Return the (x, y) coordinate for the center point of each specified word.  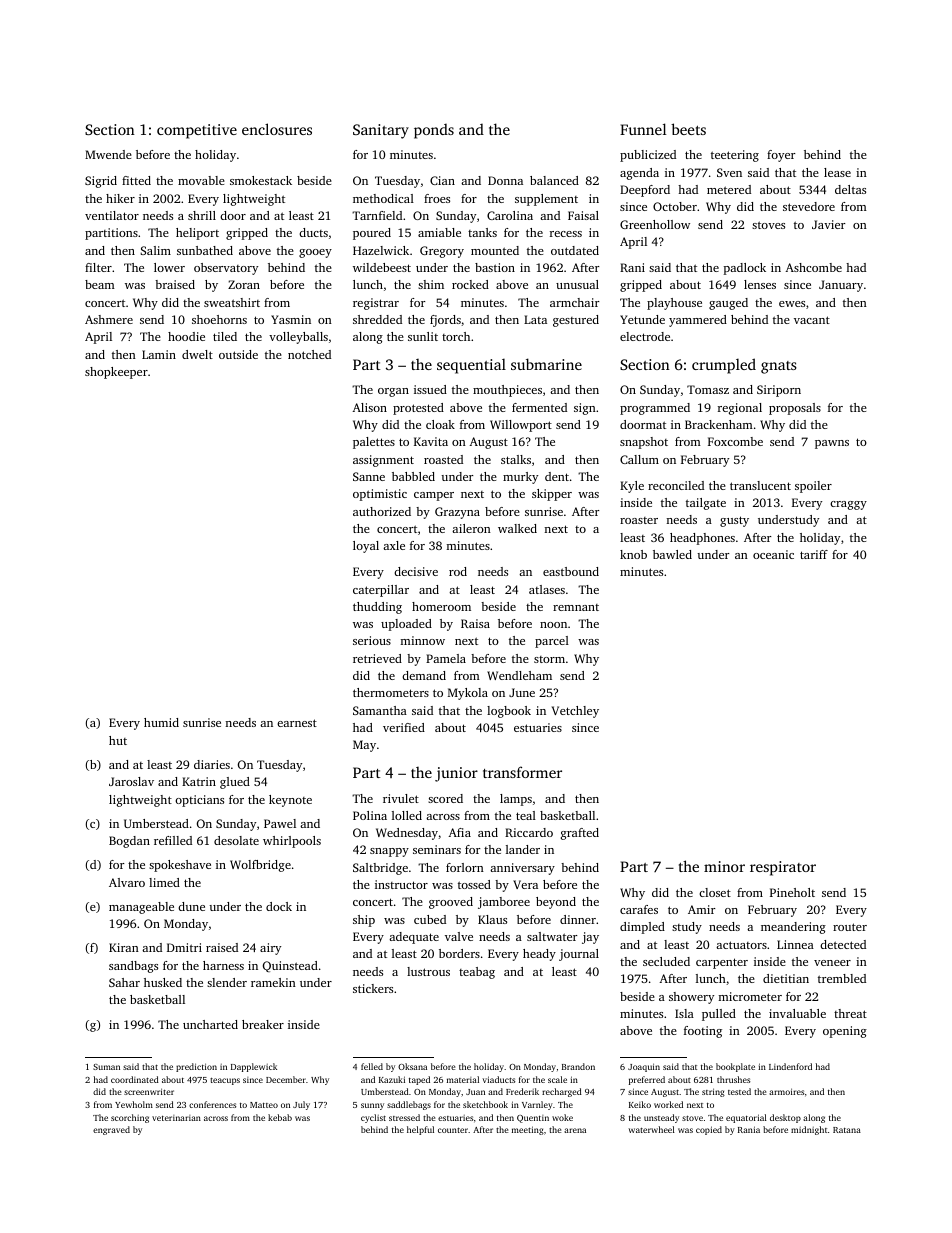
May (364, 746)
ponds (434, 131)
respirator (783, 868)
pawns (832, 444)
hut (118, 740)
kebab (280, 1117)
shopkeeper (116, 373)
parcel (552, 642)
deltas (850, 189)
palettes (374, 443)
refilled (173, 840)
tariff (814, 554)
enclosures (277, 129)
